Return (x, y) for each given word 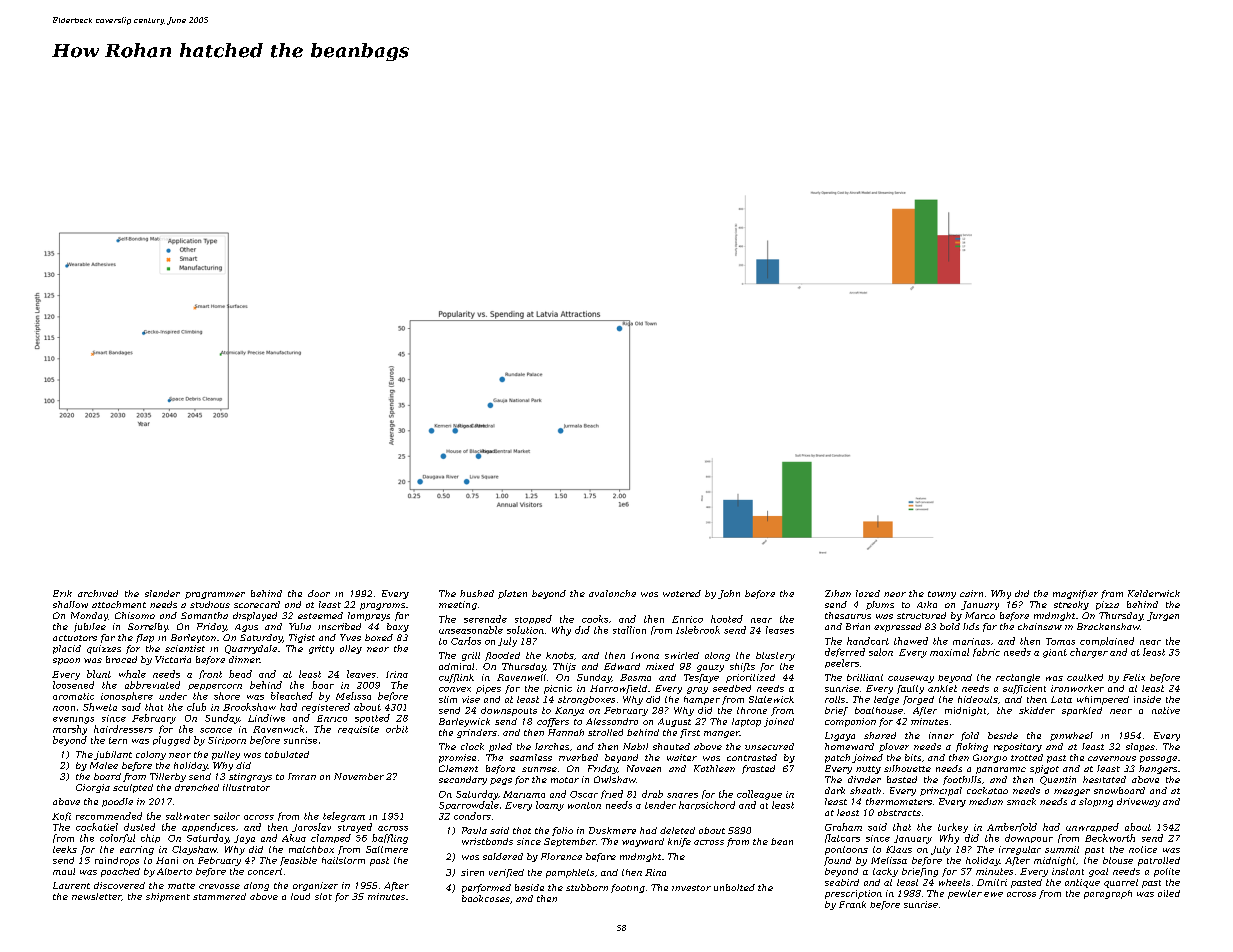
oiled (1169, 893)
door (319, 593)
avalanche (612, 593)
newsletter (96, 896)
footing (628, 888)
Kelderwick (1154, 593)
